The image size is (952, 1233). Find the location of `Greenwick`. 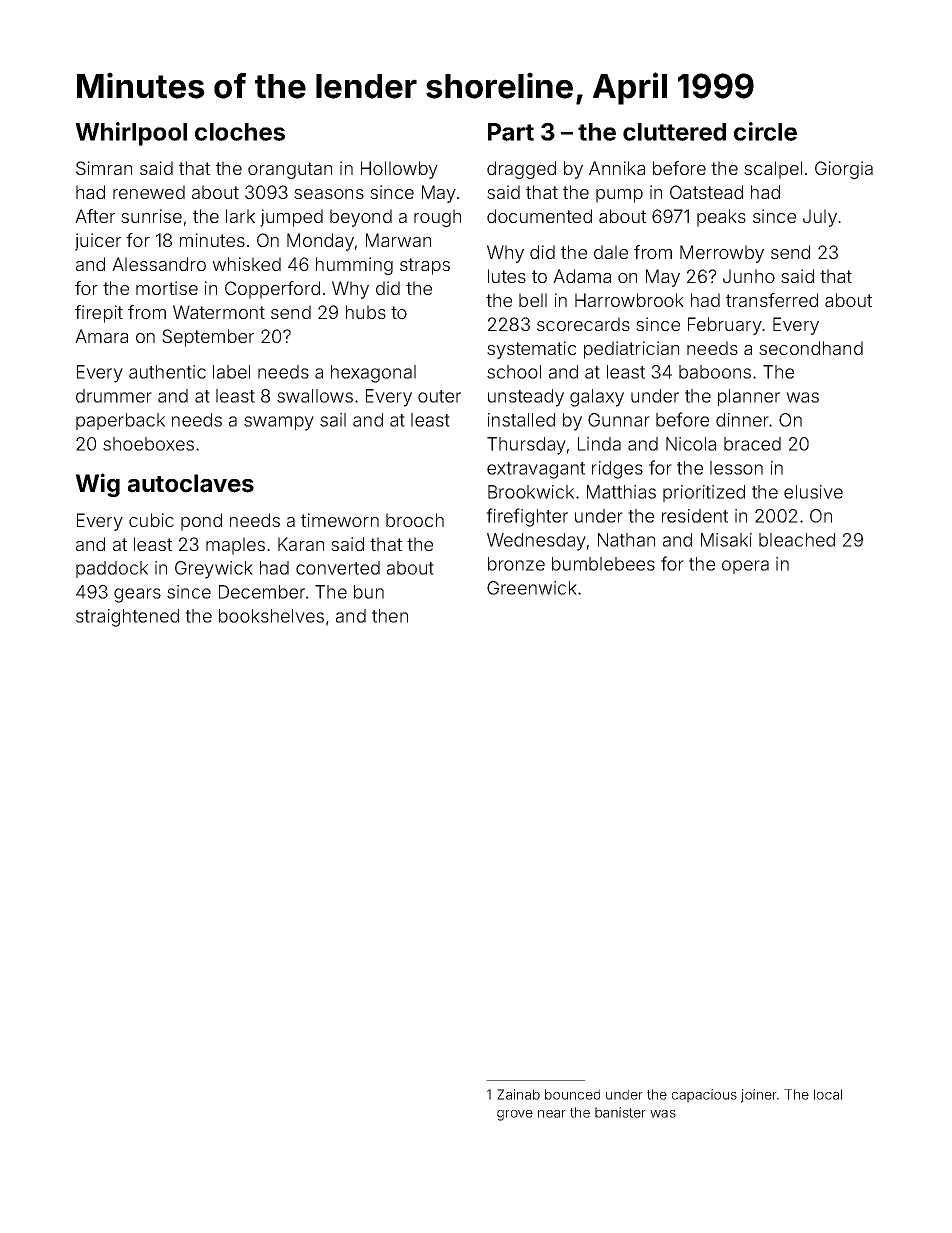

Greenwick is located at coordinates (532, 588).
